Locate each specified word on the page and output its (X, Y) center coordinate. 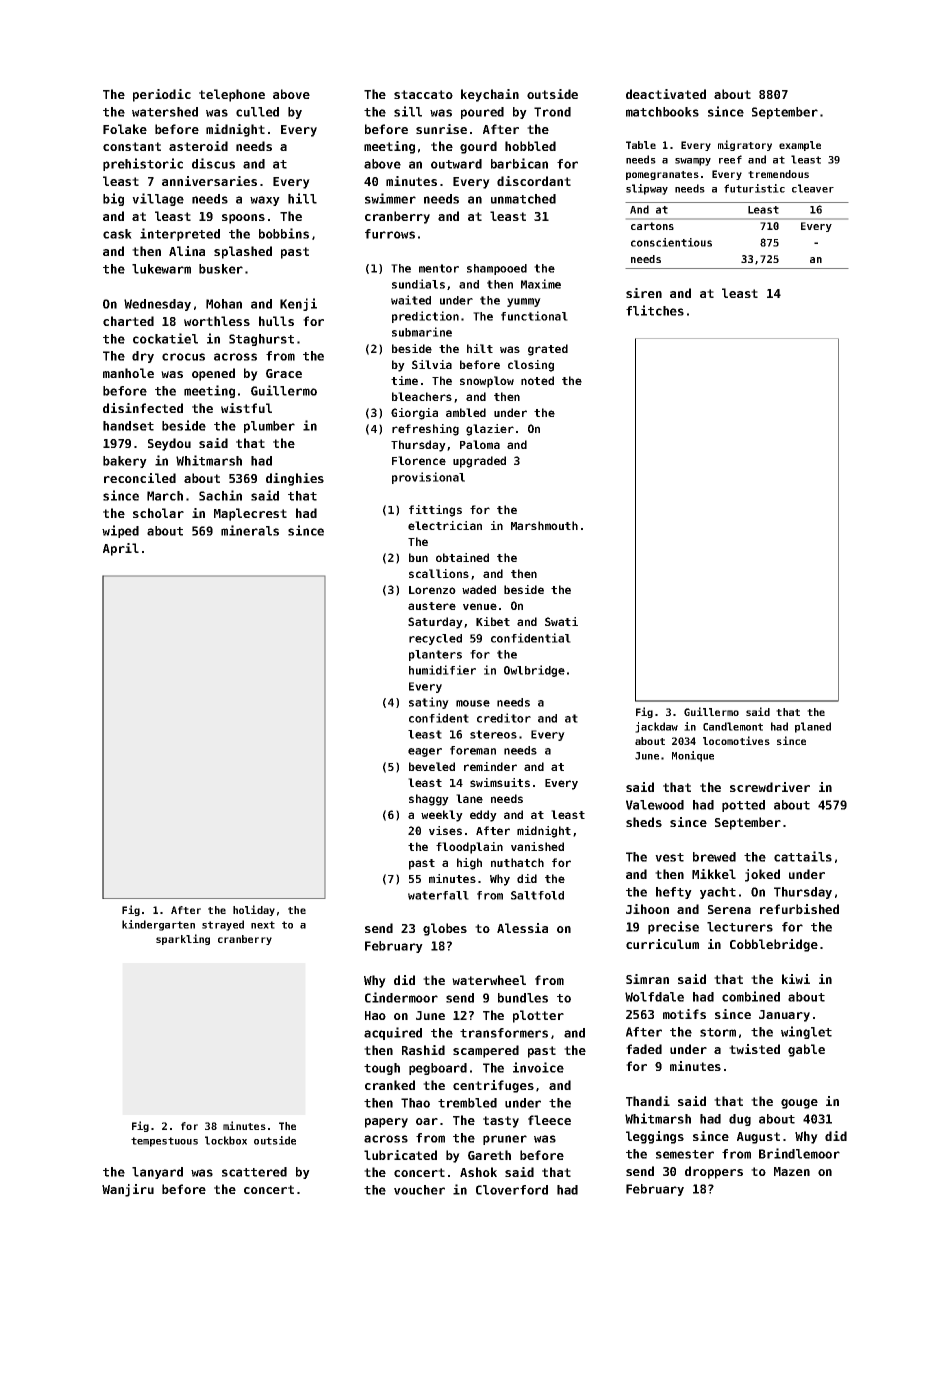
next (263, 925)
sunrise (441, 129)
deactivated (666, 94)
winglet (806, 1032)
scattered (254, 1172)
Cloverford (512, 1190)
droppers (714, 1172)
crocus (183, 357)
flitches (655, 310)
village (158, 199)
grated (548, 350)
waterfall (438, 895)
